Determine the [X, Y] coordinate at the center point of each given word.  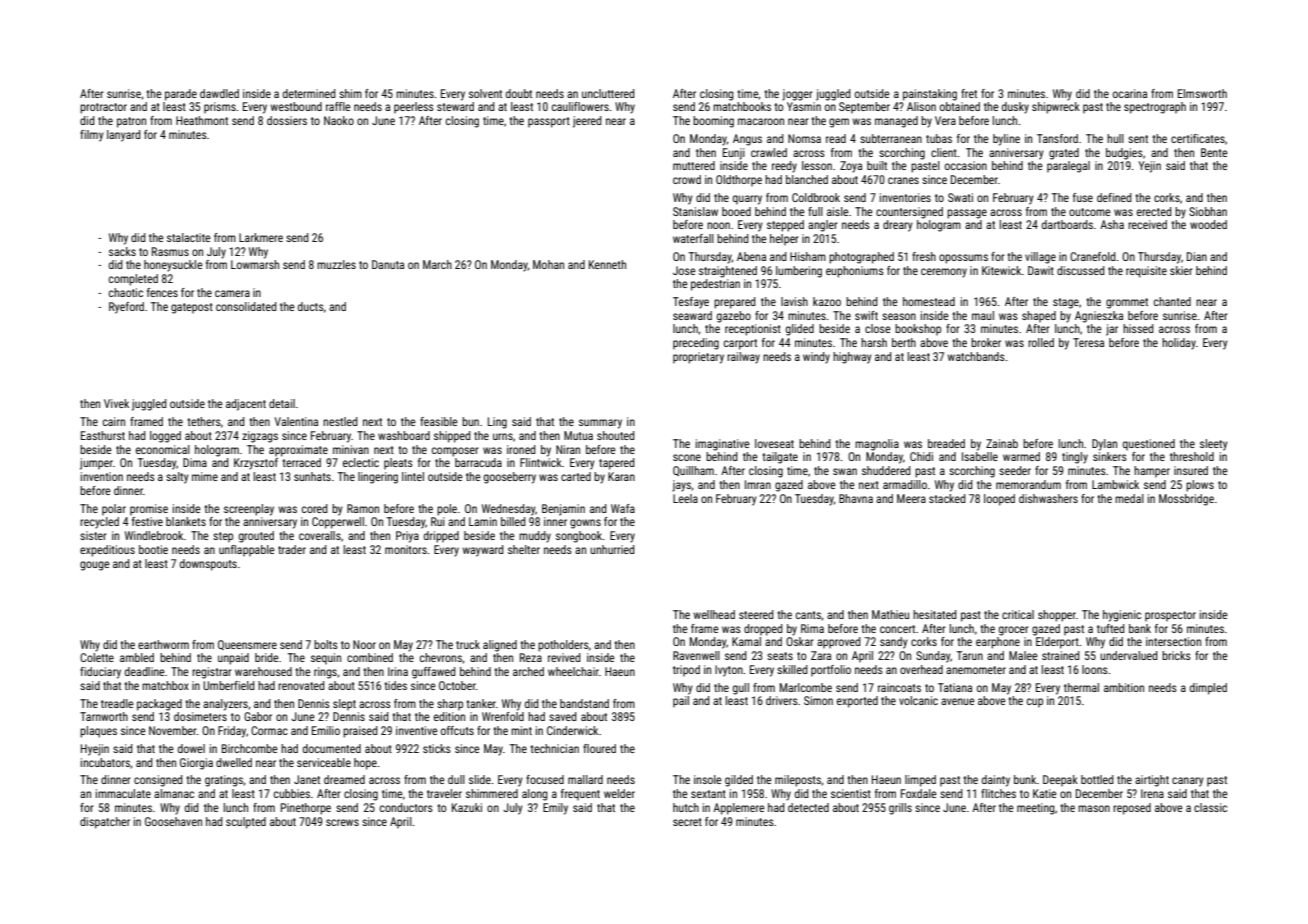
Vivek [116, 403]
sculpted [246, 823]
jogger [797, 95]
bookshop [918, 330]
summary [600, 424]
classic [1210, 807]
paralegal [1068, 167]
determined [309, 93]
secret [687, 822]
